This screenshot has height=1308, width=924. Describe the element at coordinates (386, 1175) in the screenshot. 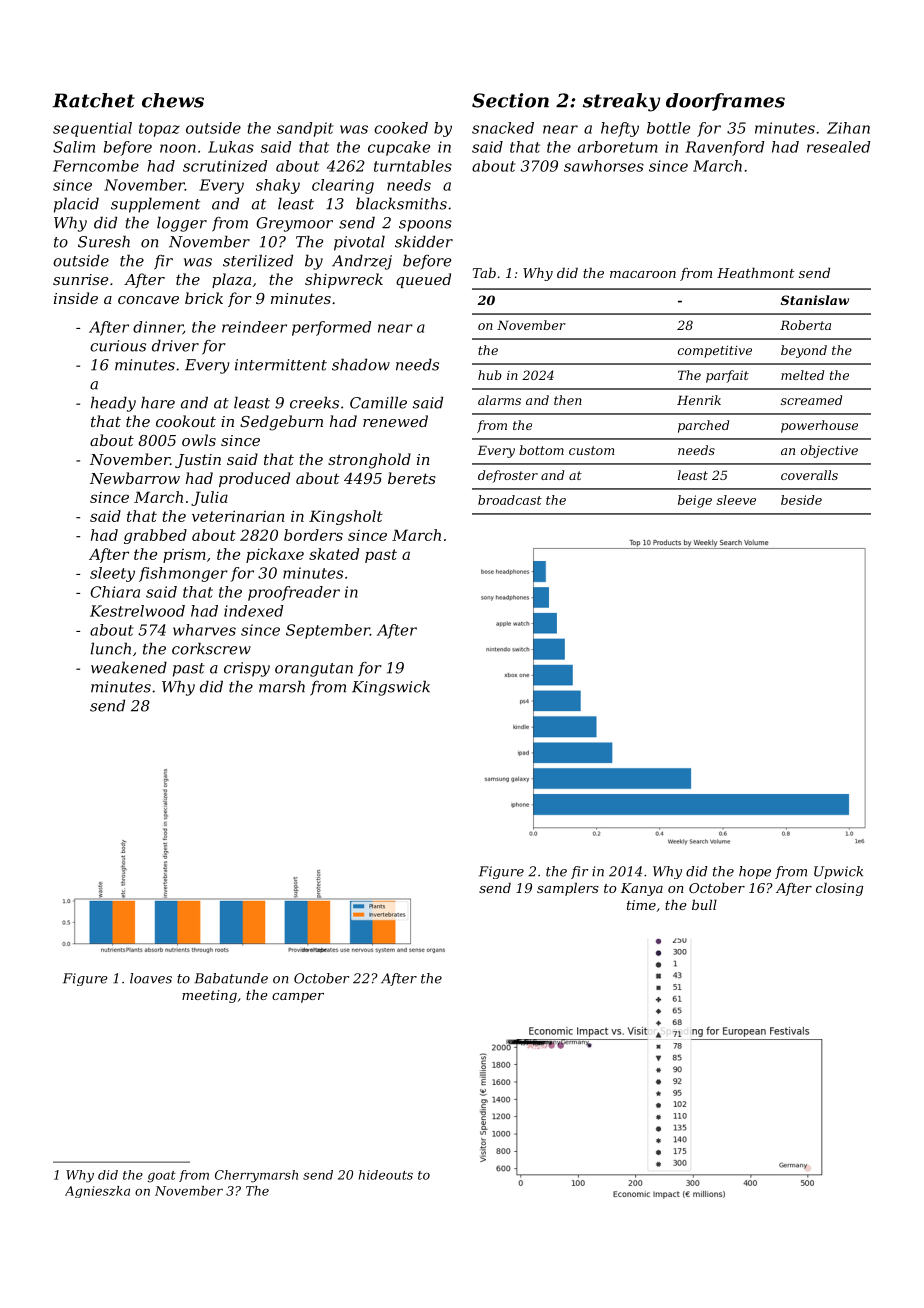

I see `hideouts` at that location.
